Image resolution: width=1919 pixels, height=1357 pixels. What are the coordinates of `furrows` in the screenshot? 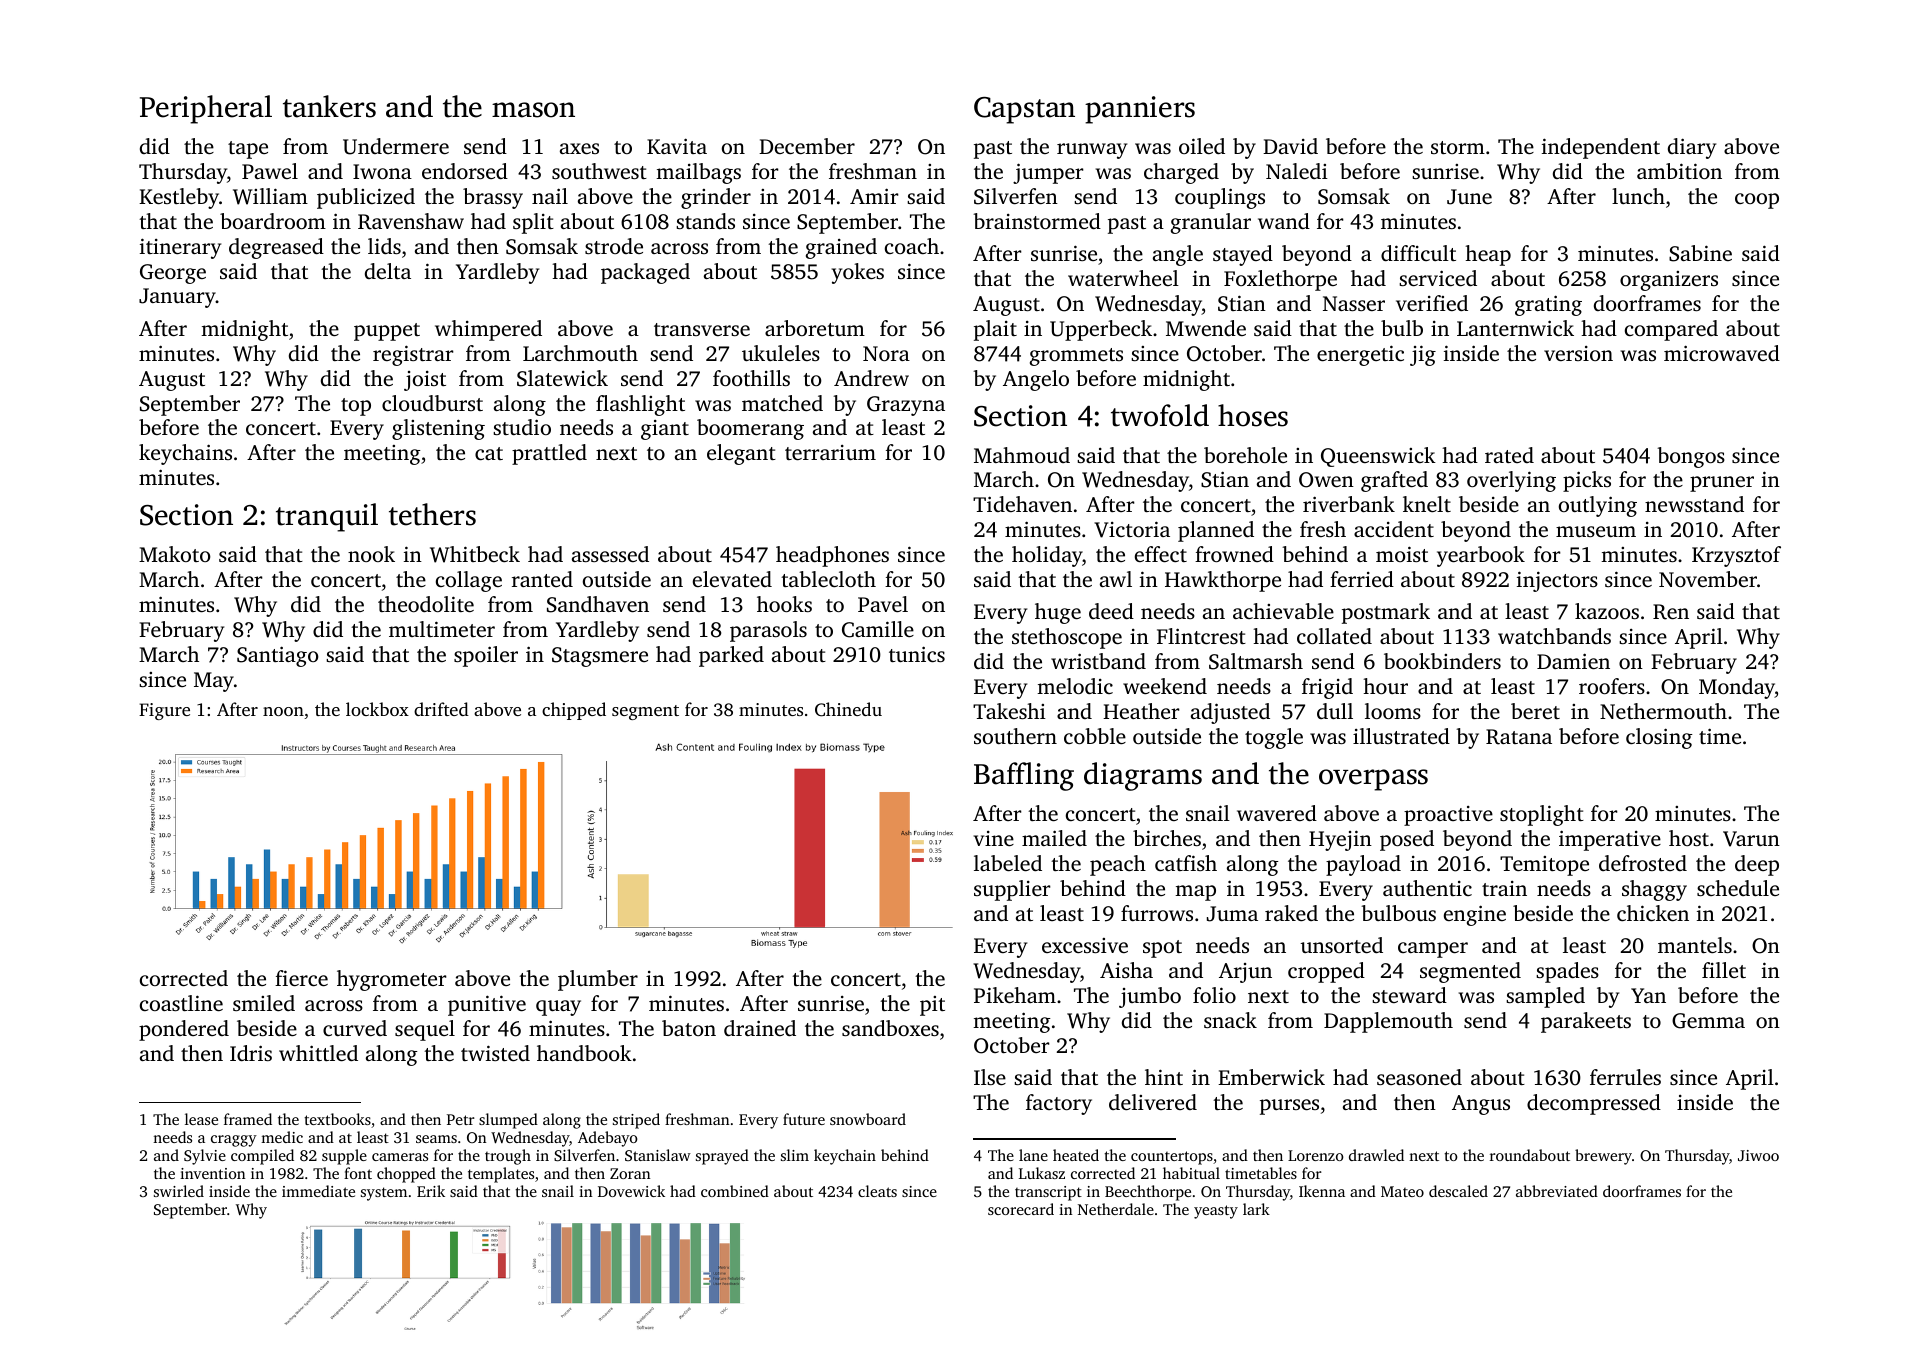 It's located at (1157, 913).
